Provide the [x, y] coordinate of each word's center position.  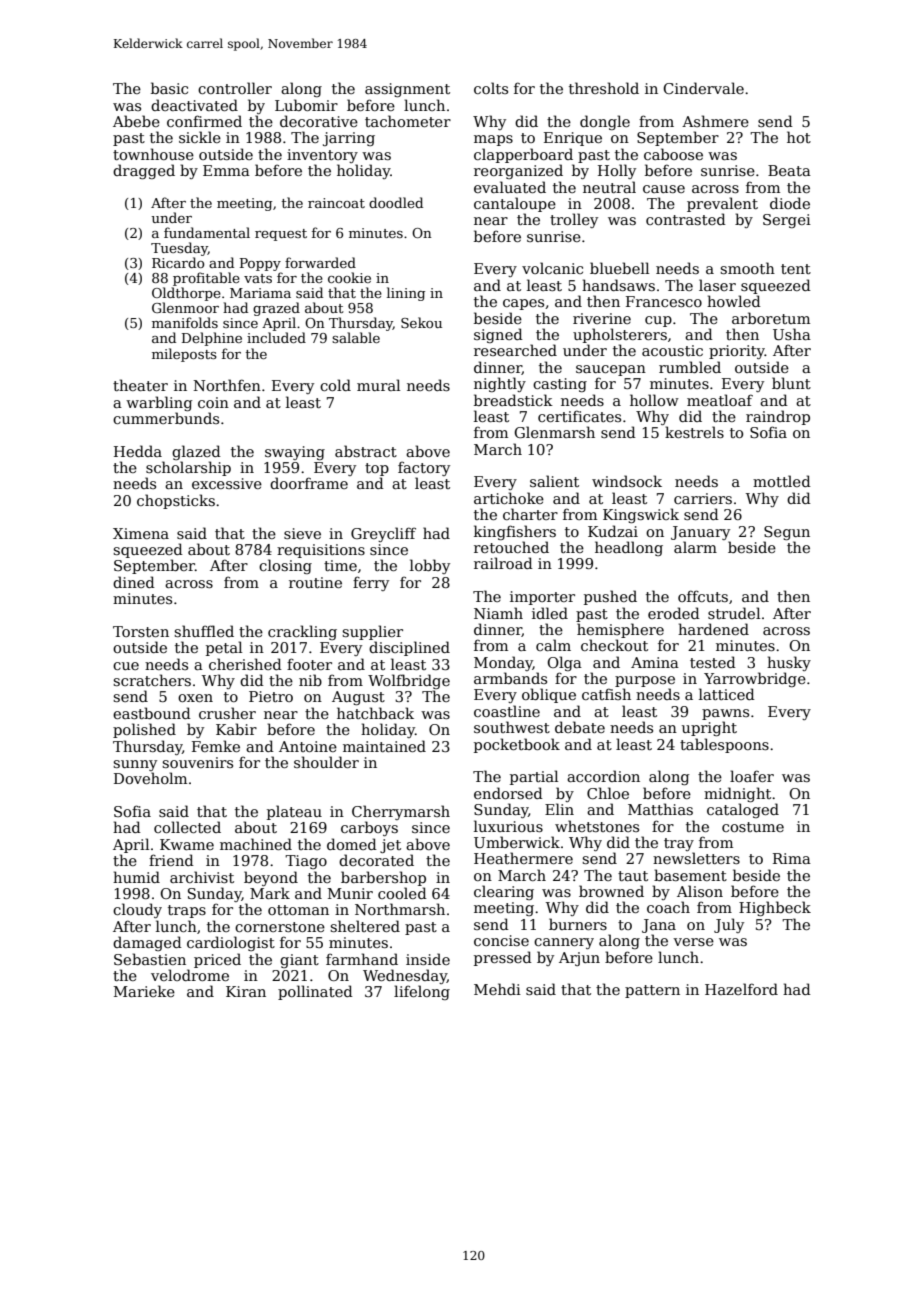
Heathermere [523, 858]
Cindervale [703, 88]
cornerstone [280, 927]
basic [169, 88]
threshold [604, 88]
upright [709, 728]
